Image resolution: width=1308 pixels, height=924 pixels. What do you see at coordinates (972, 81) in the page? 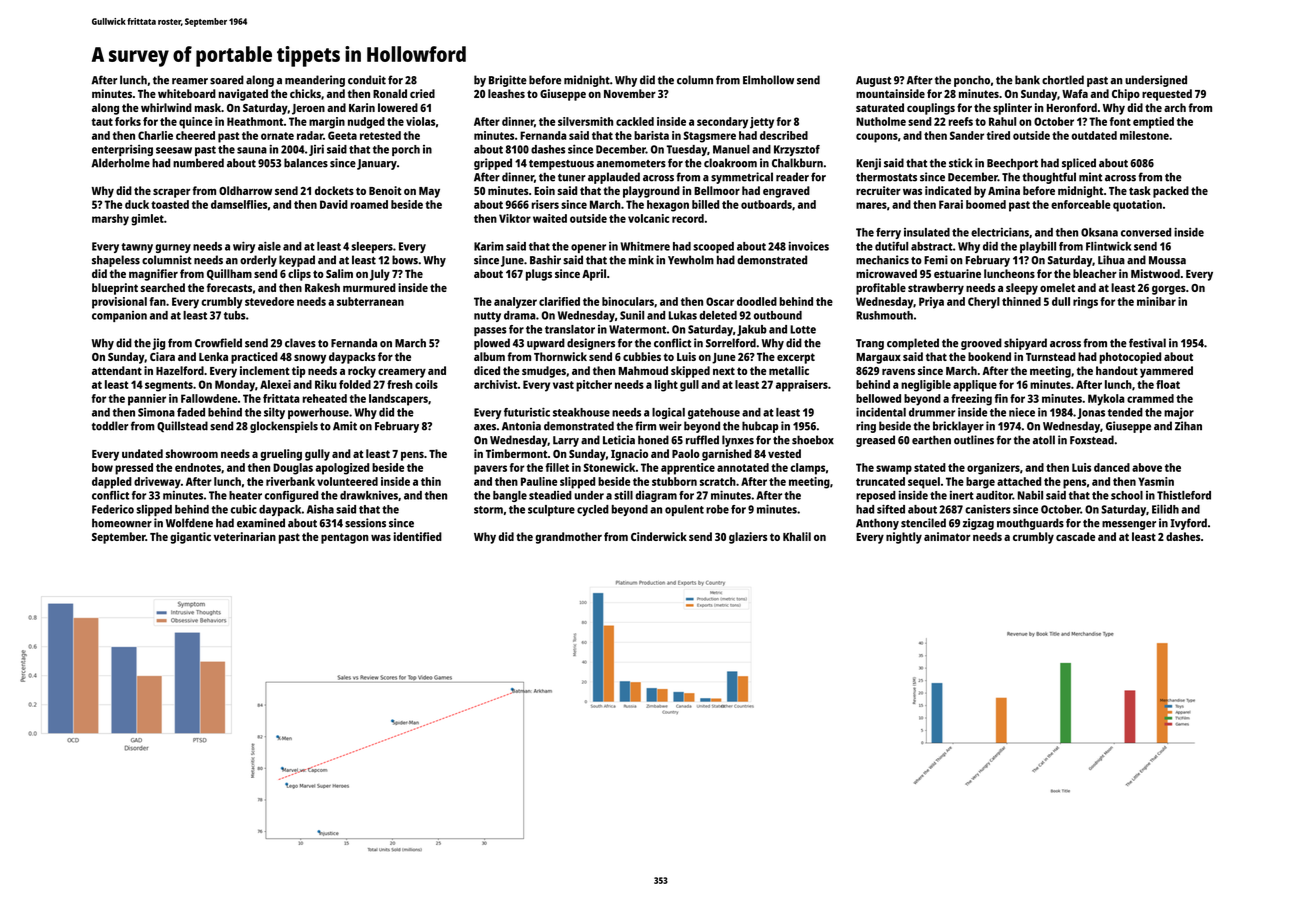
I see `poncho` at bounding box center [972, 81].
